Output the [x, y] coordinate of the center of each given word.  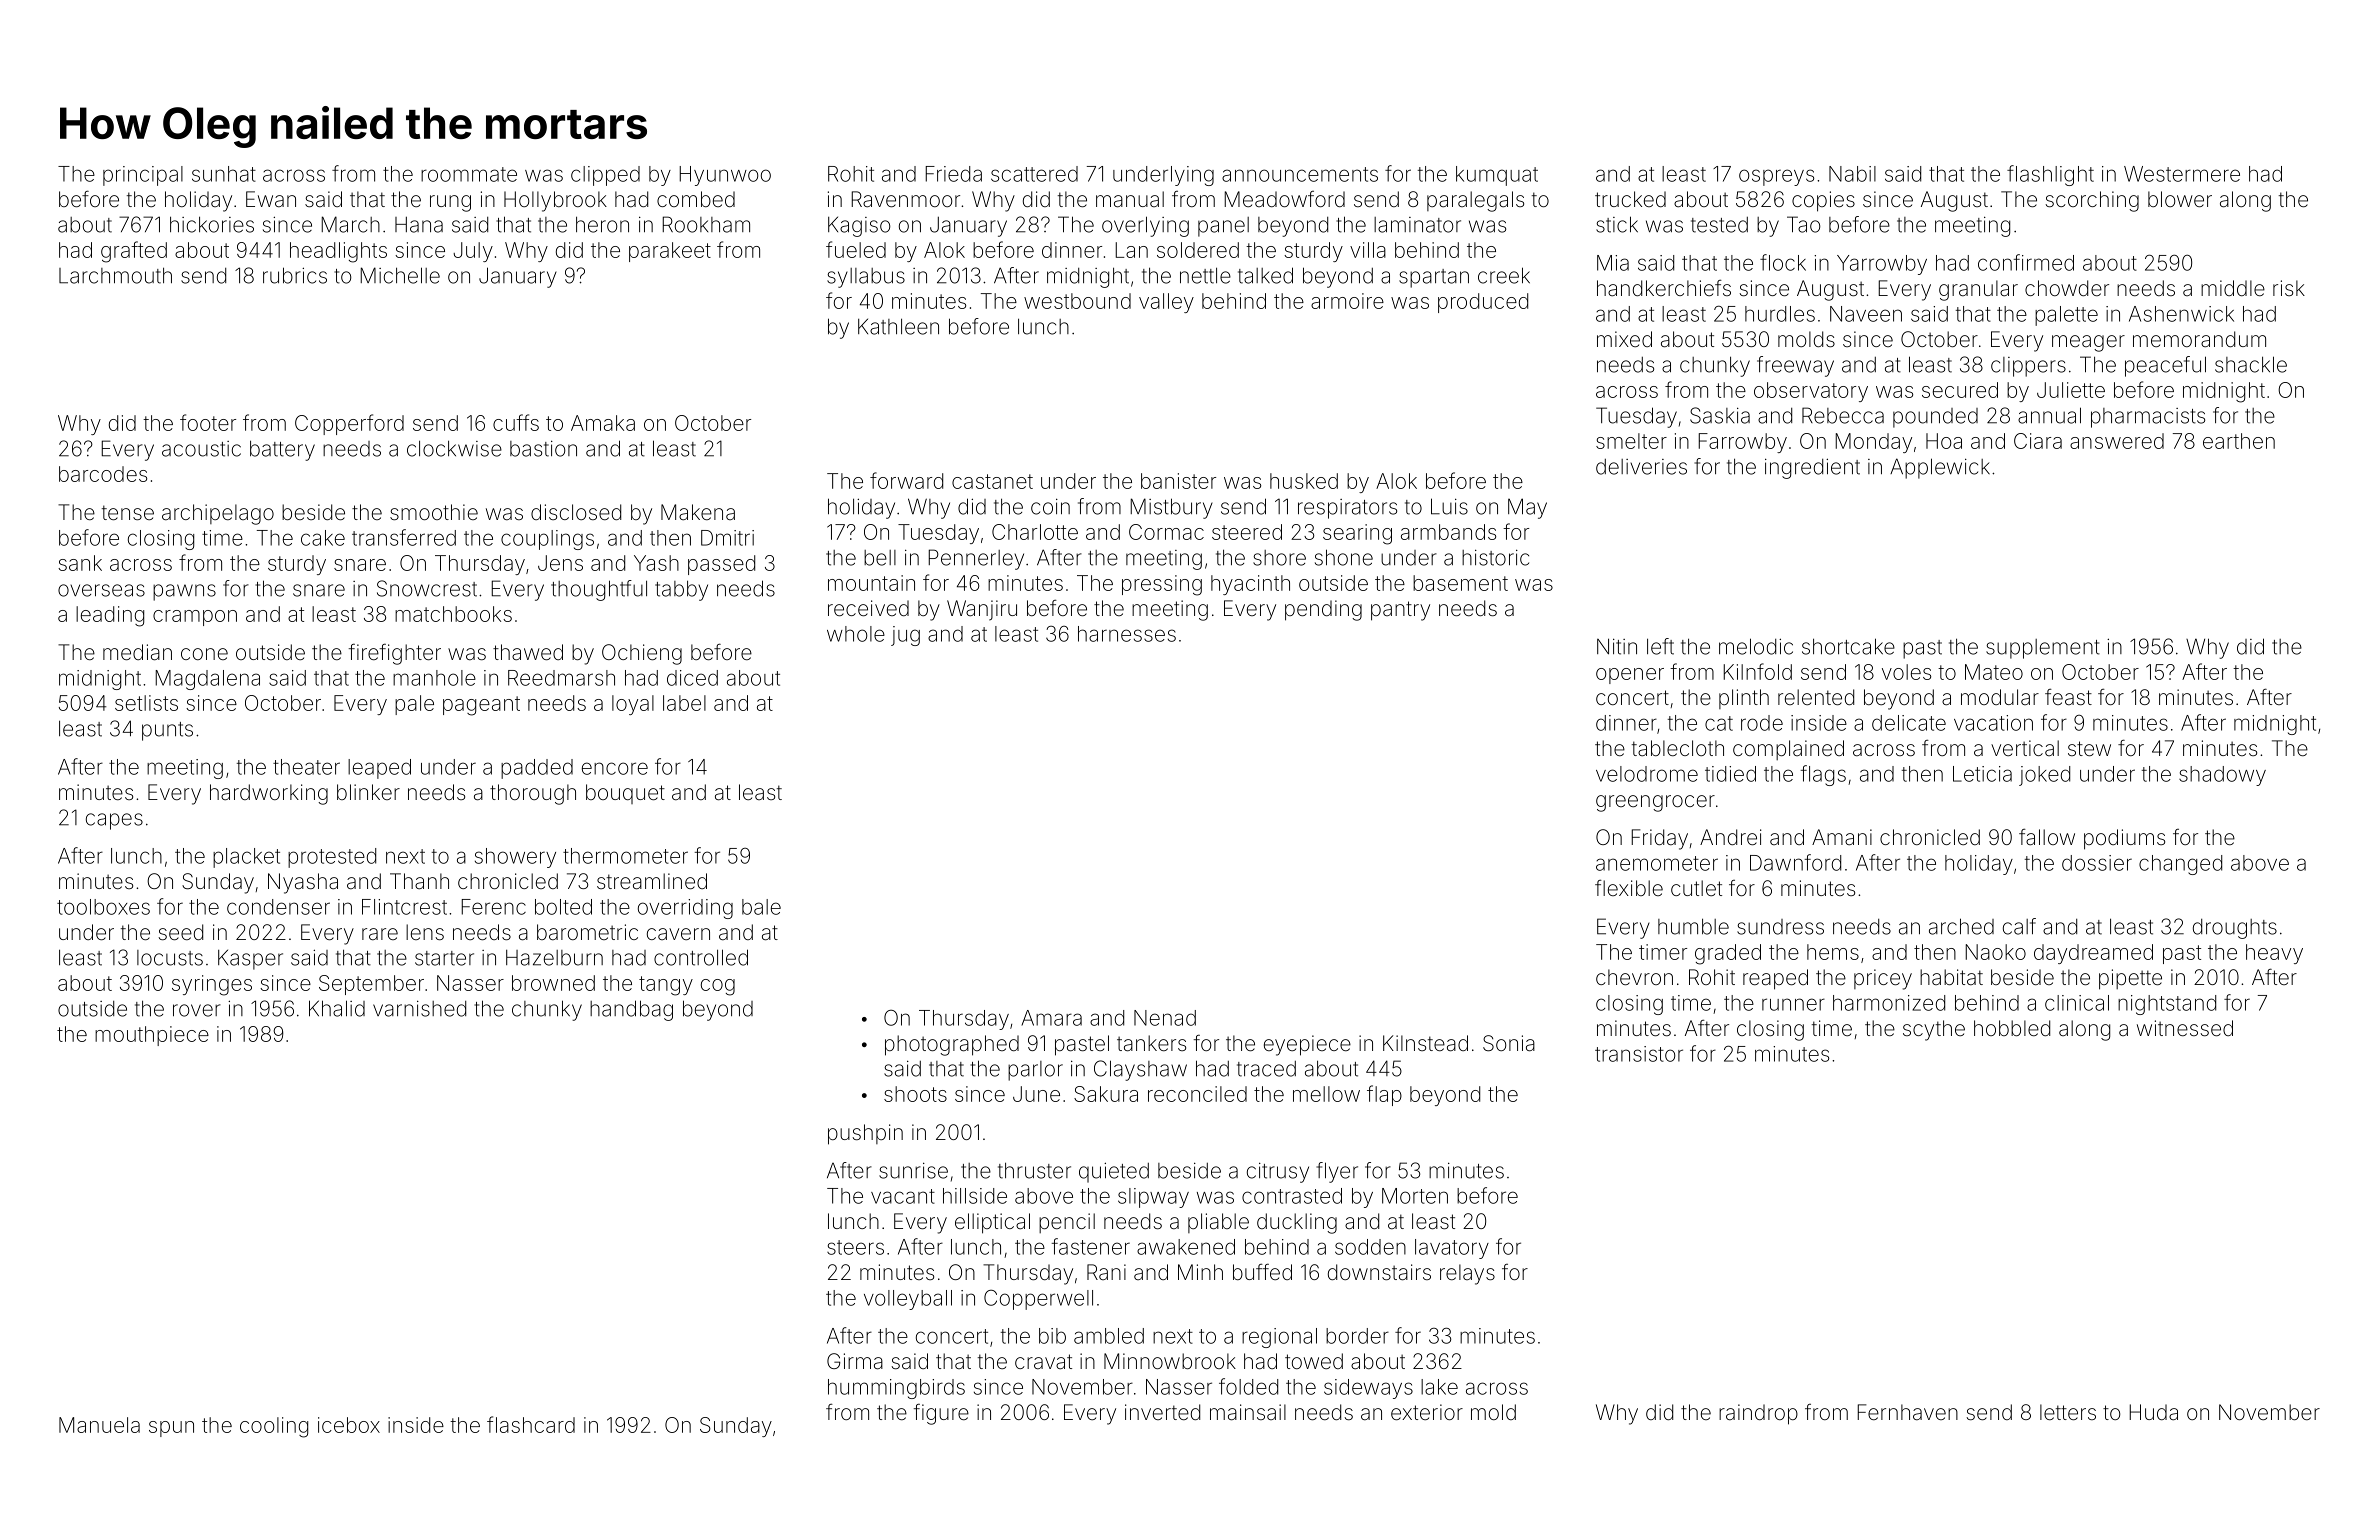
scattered [1034, 174]
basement [1460, 583]
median [137, 652]
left [1660, 646]
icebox [349, 1425]
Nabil [1852, 174]
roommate [469, 174]
